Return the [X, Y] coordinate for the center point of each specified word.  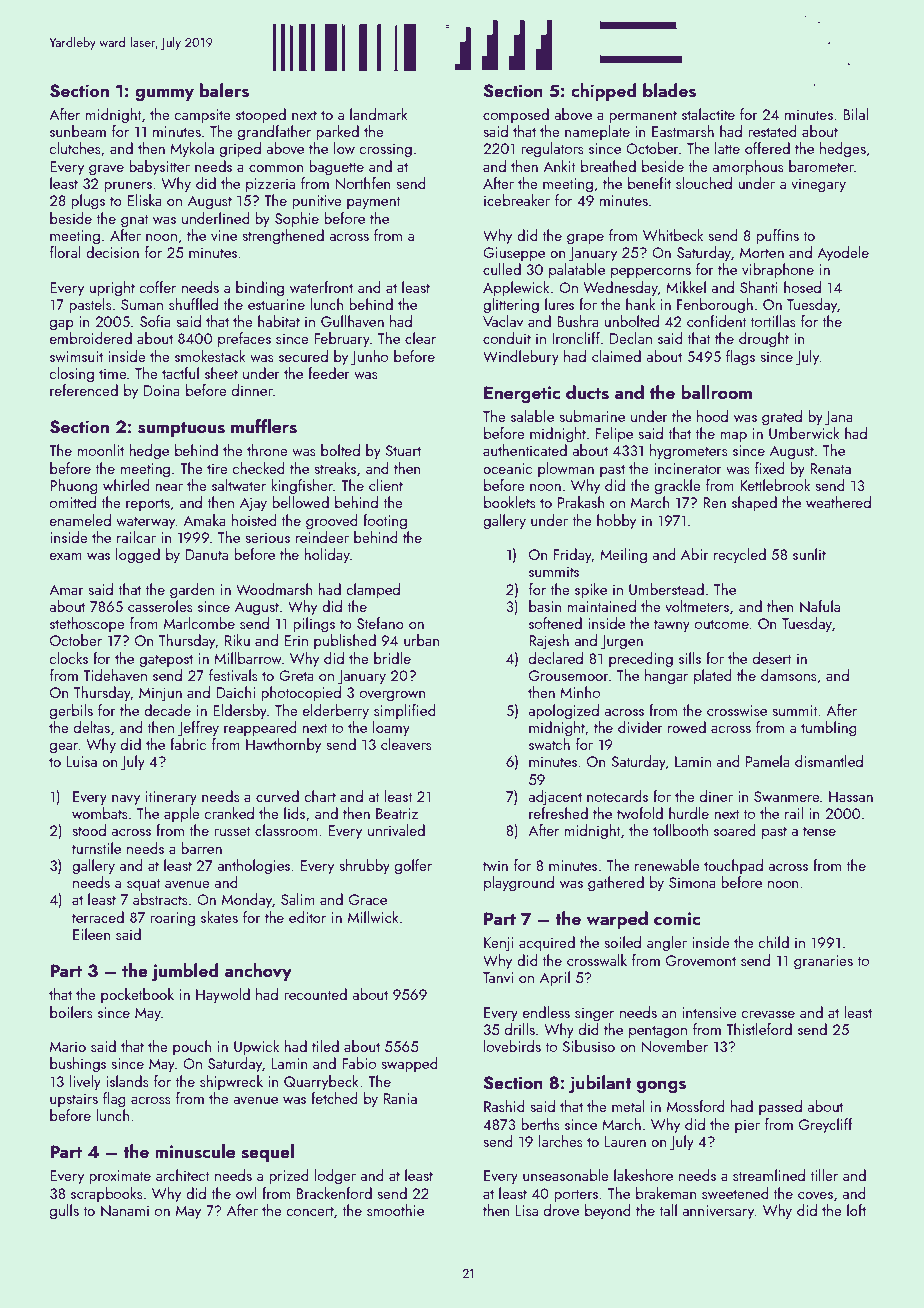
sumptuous [181, 429]
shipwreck [231, 1082]
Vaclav [503, 321]
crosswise [737, 710]
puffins [777, 236]
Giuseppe [514, 254]
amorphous [748, 167]
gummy [164, 94]
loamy [391, 729]
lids [294, 813]
